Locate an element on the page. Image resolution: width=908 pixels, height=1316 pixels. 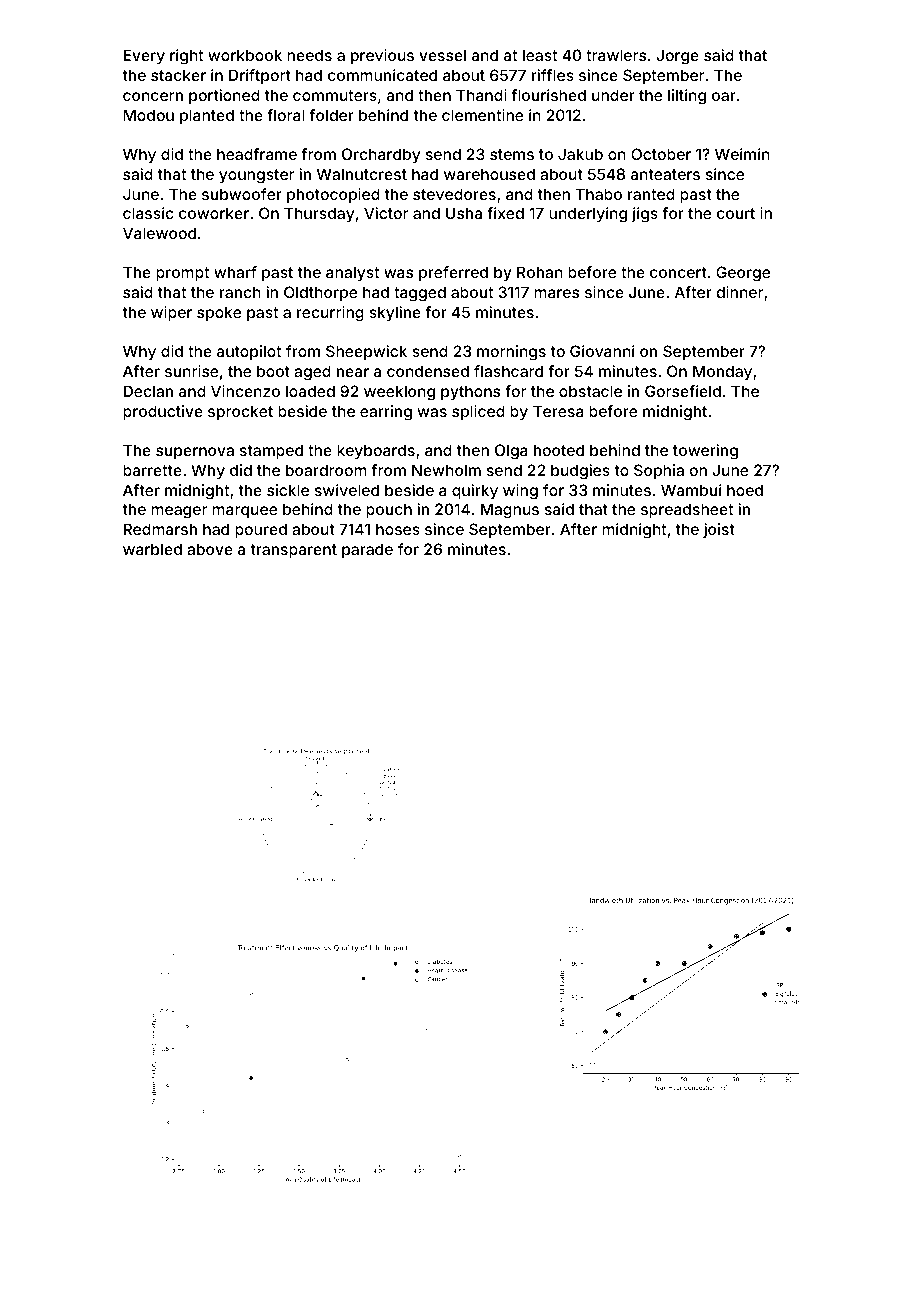
flashcard is located at coordinates (508, 371).
